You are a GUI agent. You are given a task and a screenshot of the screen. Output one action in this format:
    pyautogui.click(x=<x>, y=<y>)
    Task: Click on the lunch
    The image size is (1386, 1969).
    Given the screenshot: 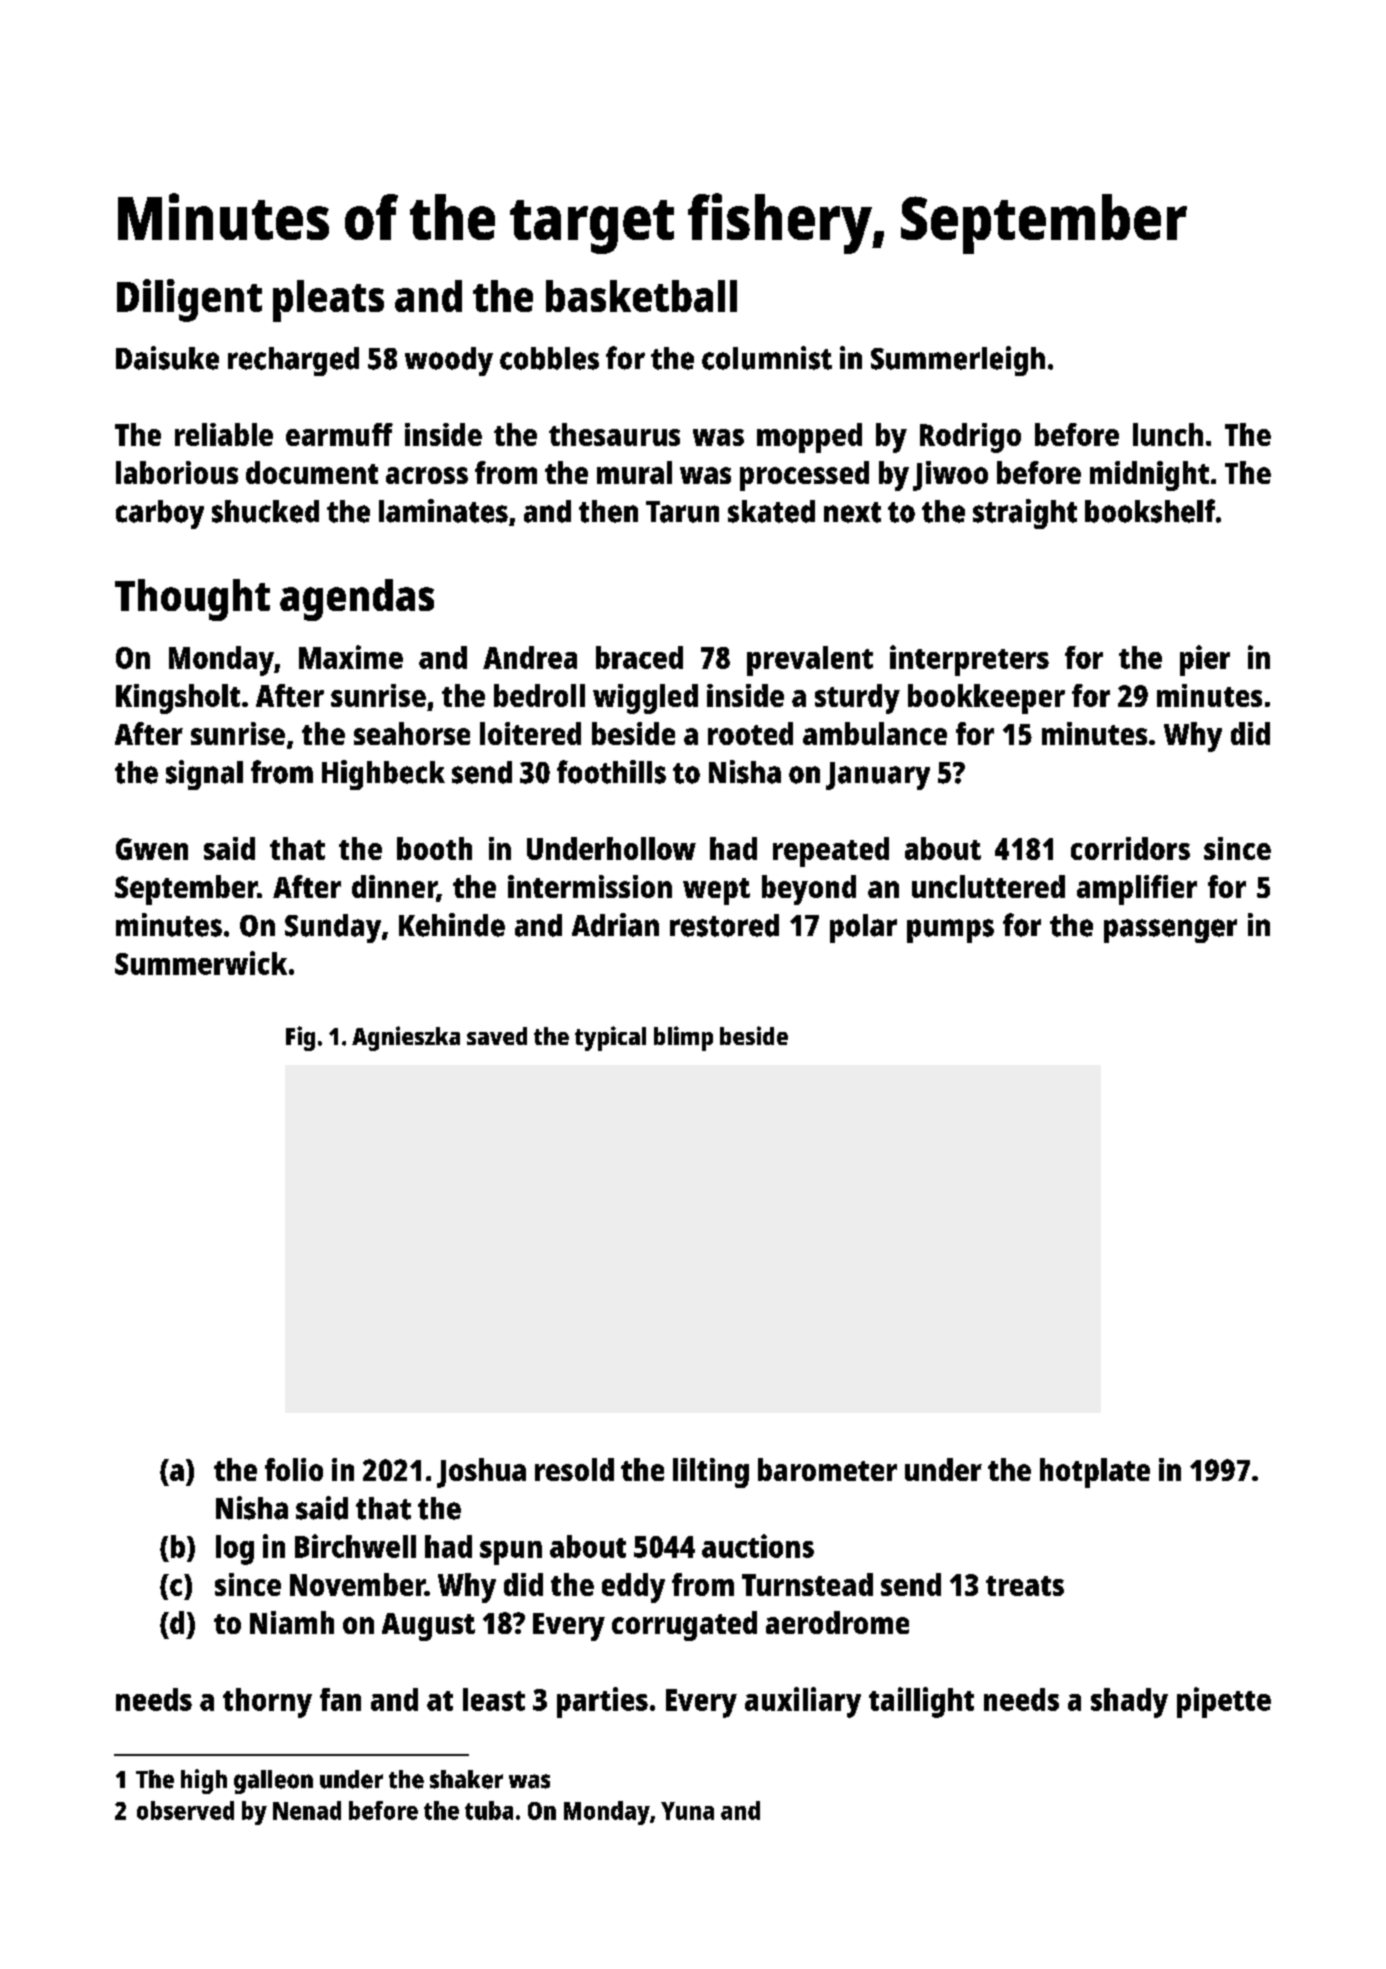 What is the action you would take?
    pyautogui.click(x=1168, y=434)
